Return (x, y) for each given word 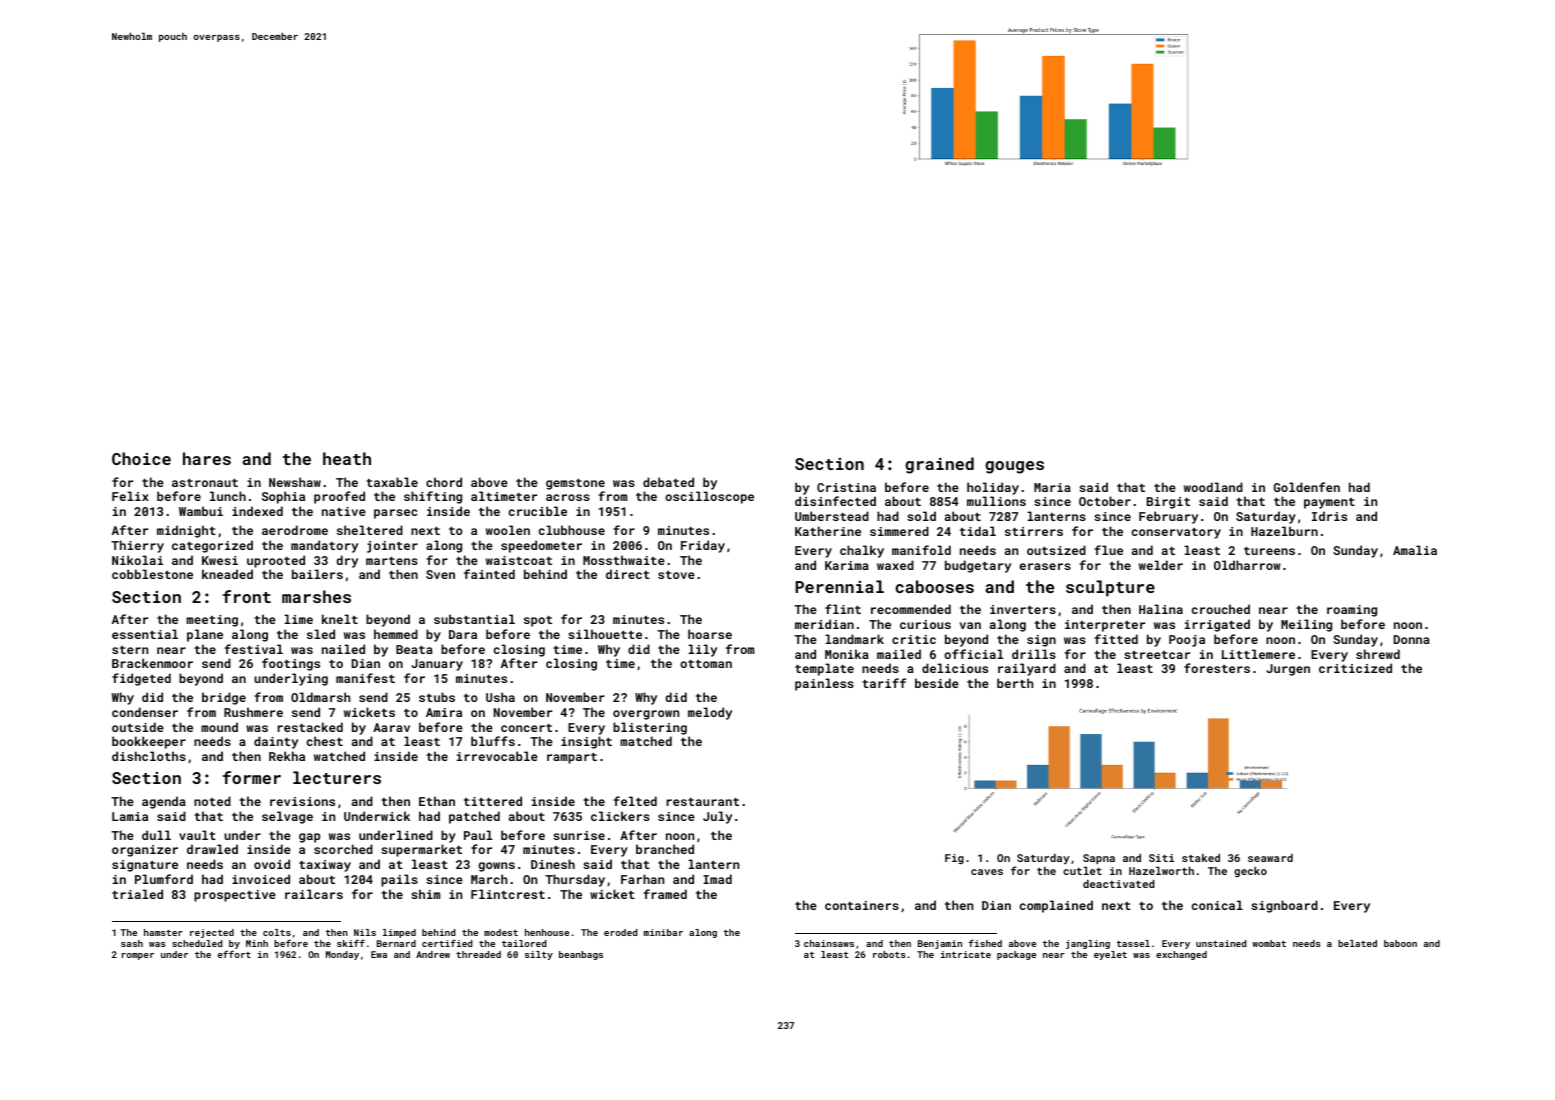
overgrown (646, 715)
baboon (1400, 943)
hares (207, 458)
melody (710, 713)
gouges (1014, 467)
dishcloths (149, 756)
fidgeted (141, 679)
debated (668, 482)
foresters (1217, 668)
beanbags (581, 955)
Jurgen (1288, 670)
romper (138, 956)
